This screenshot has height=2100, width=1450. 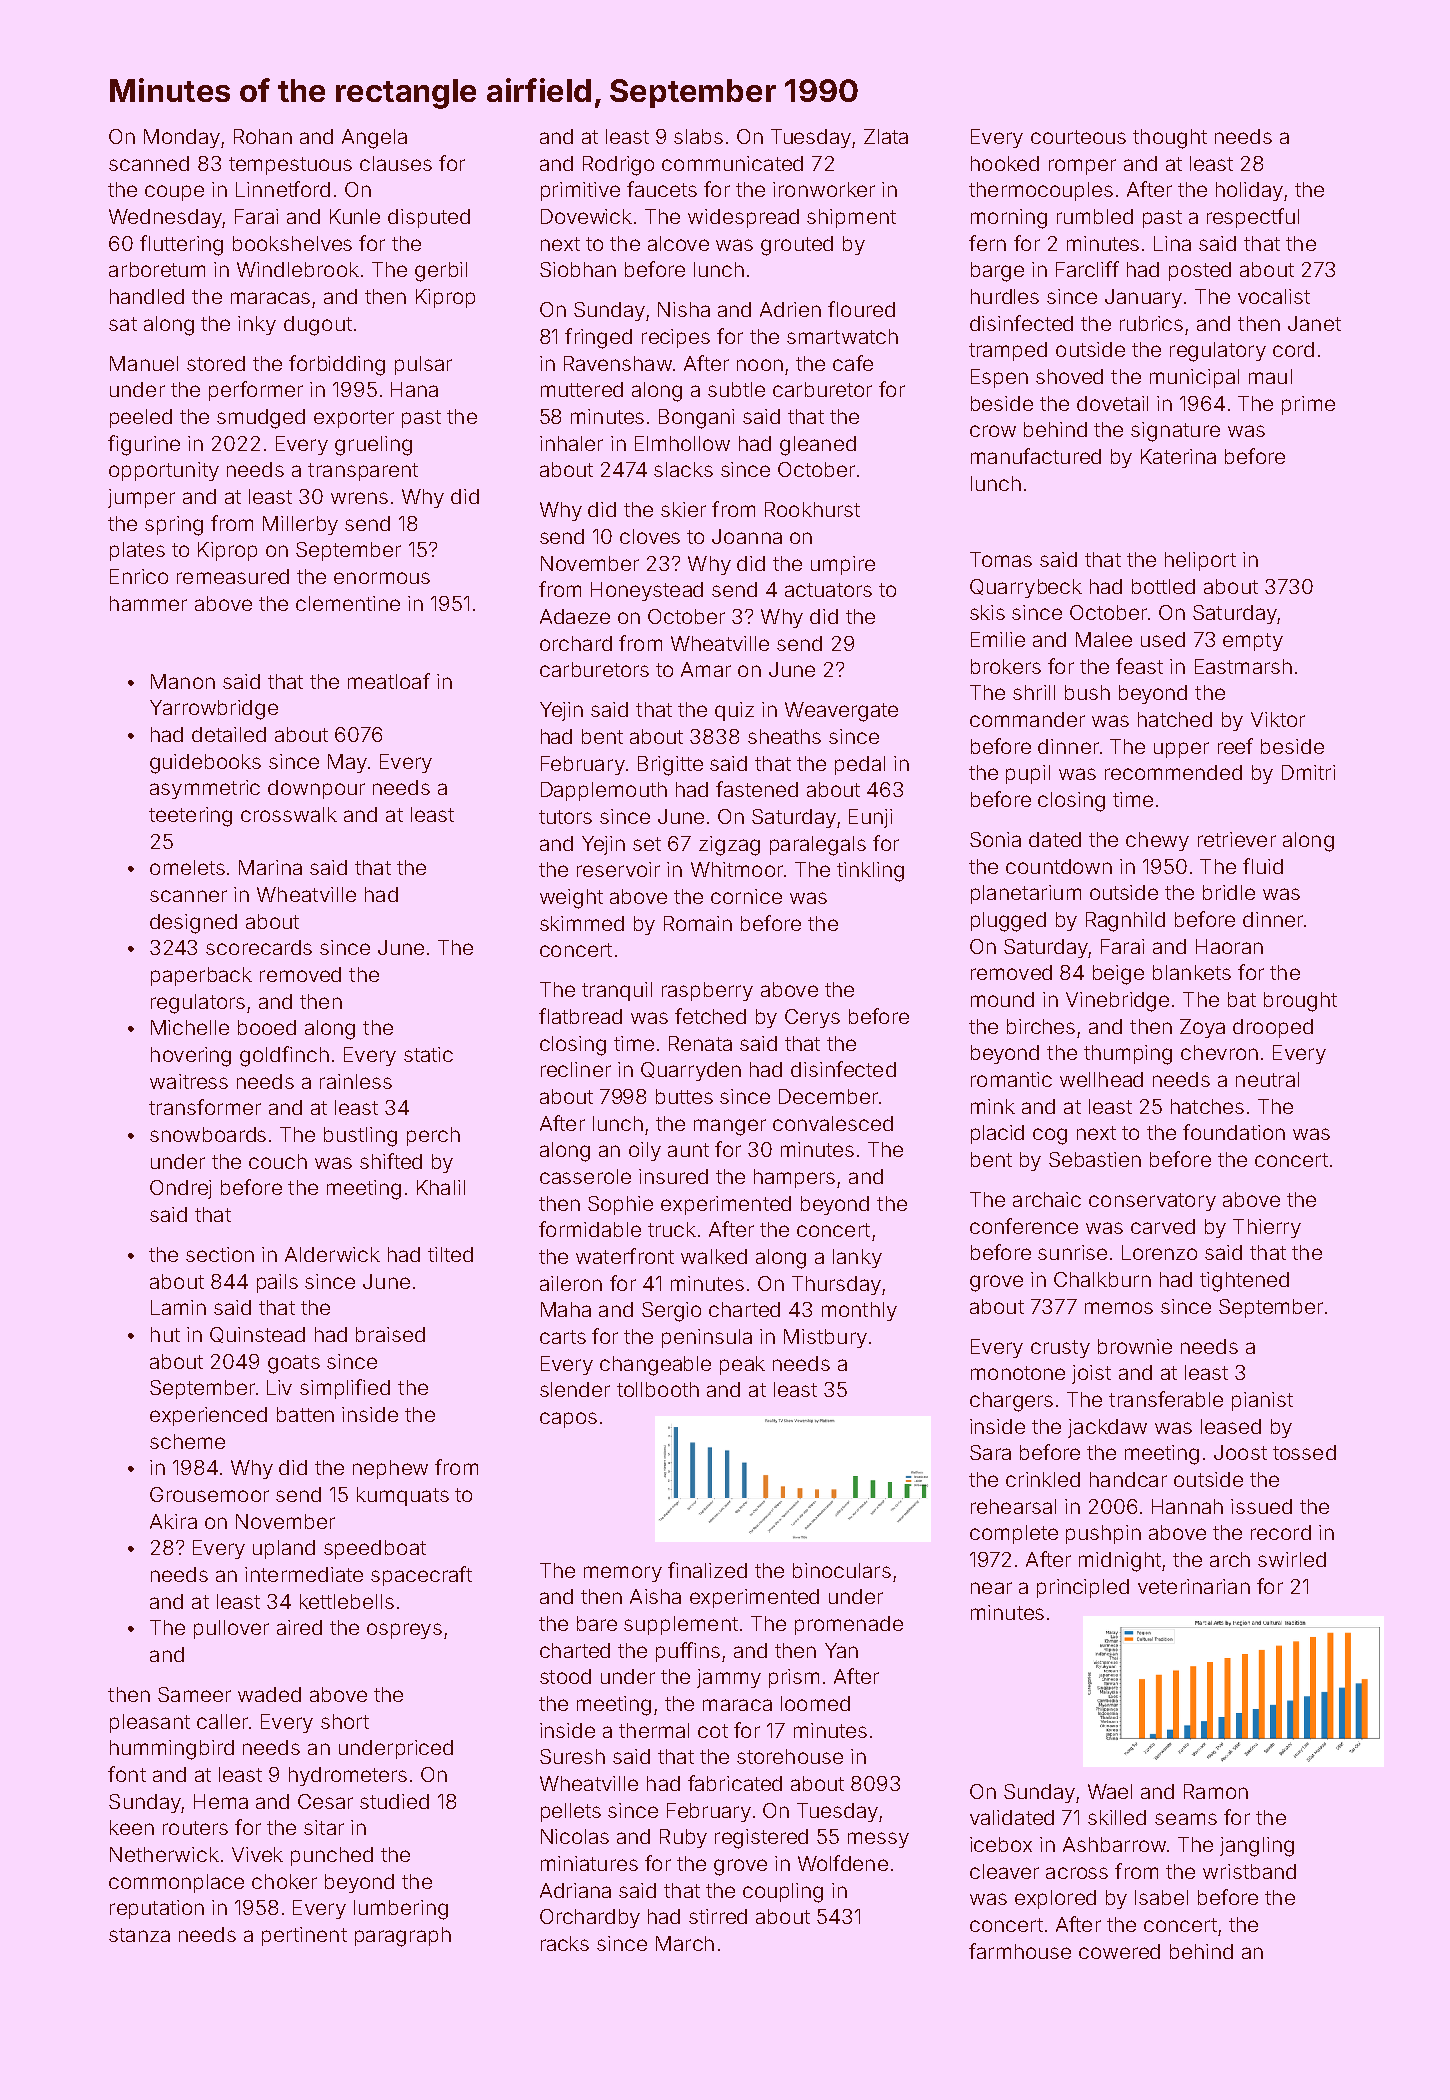 What do you see at coordinates (401, 1910) in the screenshot?
I see `lumbering` at bounding box center [401, 1910].
